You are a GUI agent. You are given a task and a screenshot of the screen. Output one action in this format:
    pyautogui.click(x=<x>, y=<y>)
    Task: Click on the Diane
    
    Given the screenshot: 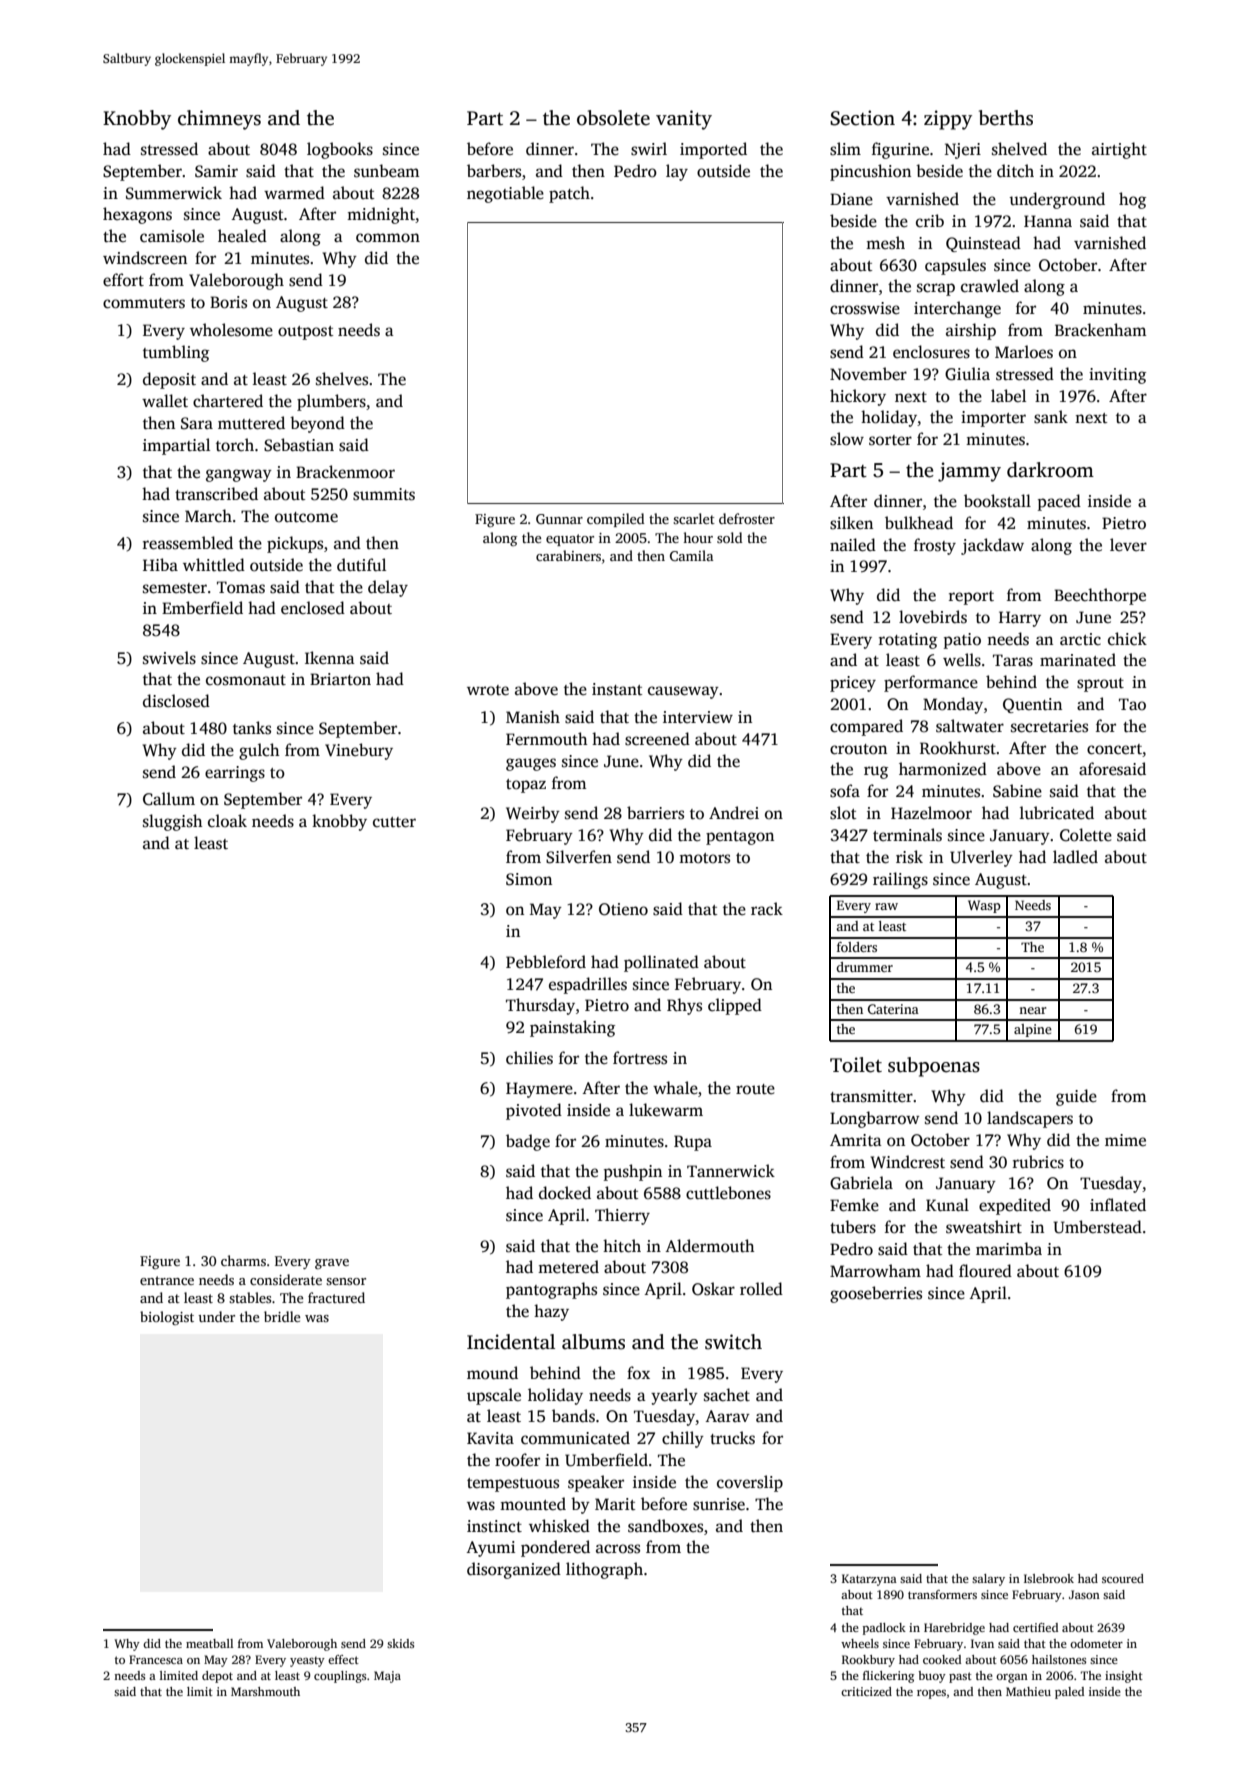 What is the action you would take?
    pyautogui.click(x=851, y=199)
